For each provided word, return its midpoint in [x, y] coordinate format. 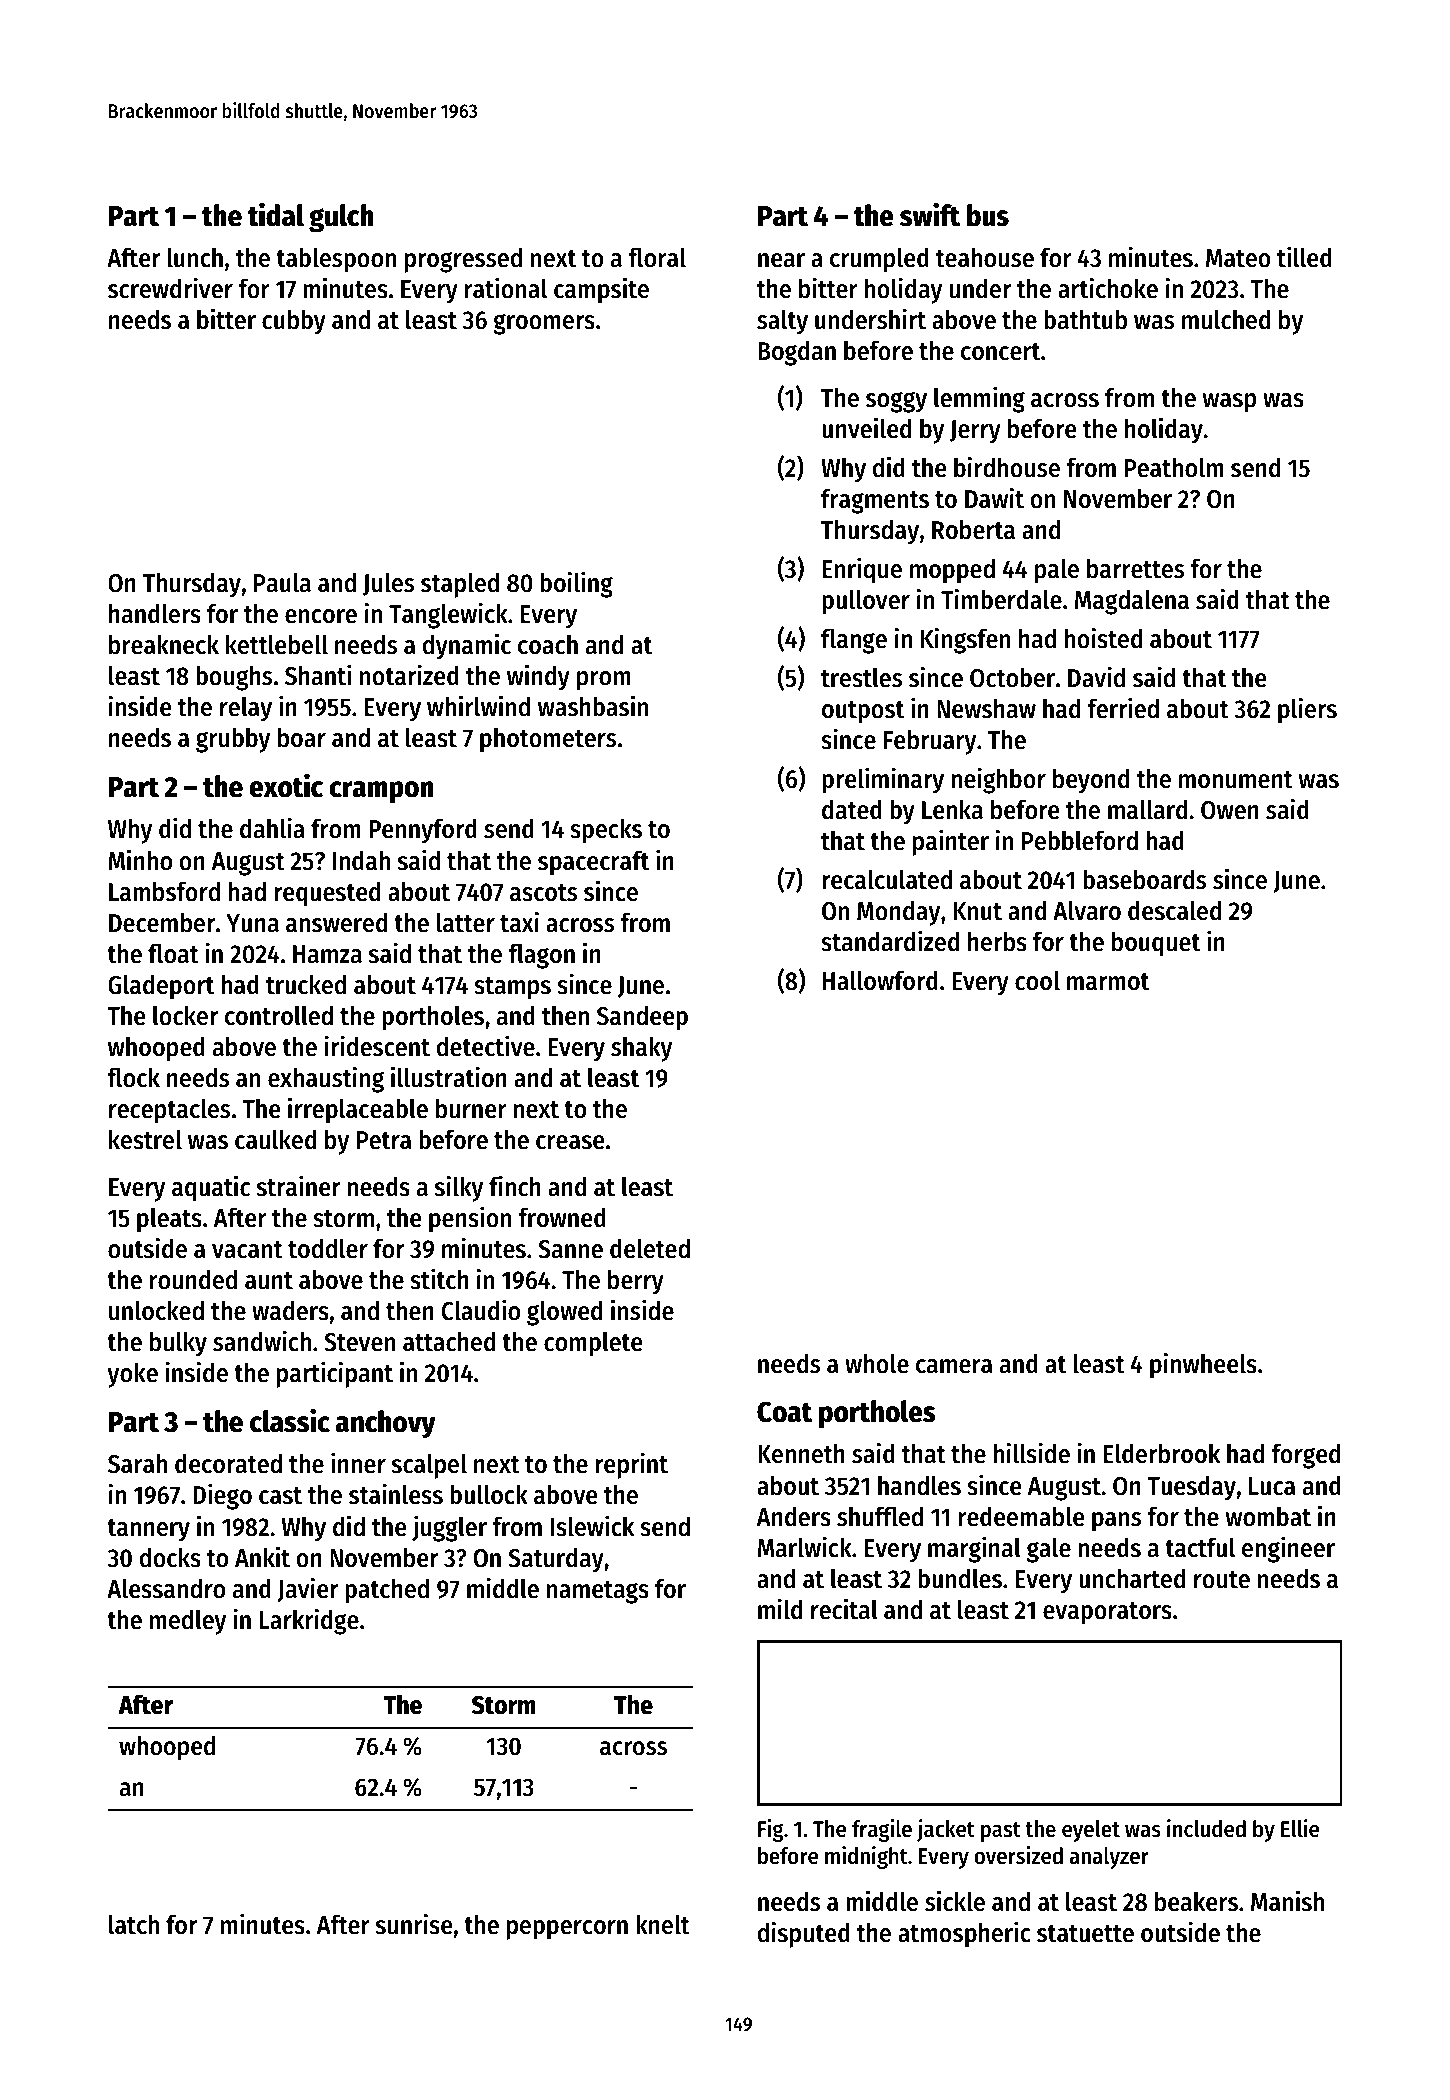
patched [387, 1591]
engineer [1288, 1549]
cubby [294, 322]
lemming [979, 399]
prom [604, 681]
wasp [1230, 403]
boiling [576, 584]
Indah [361, 860]
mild [780, 1609]
